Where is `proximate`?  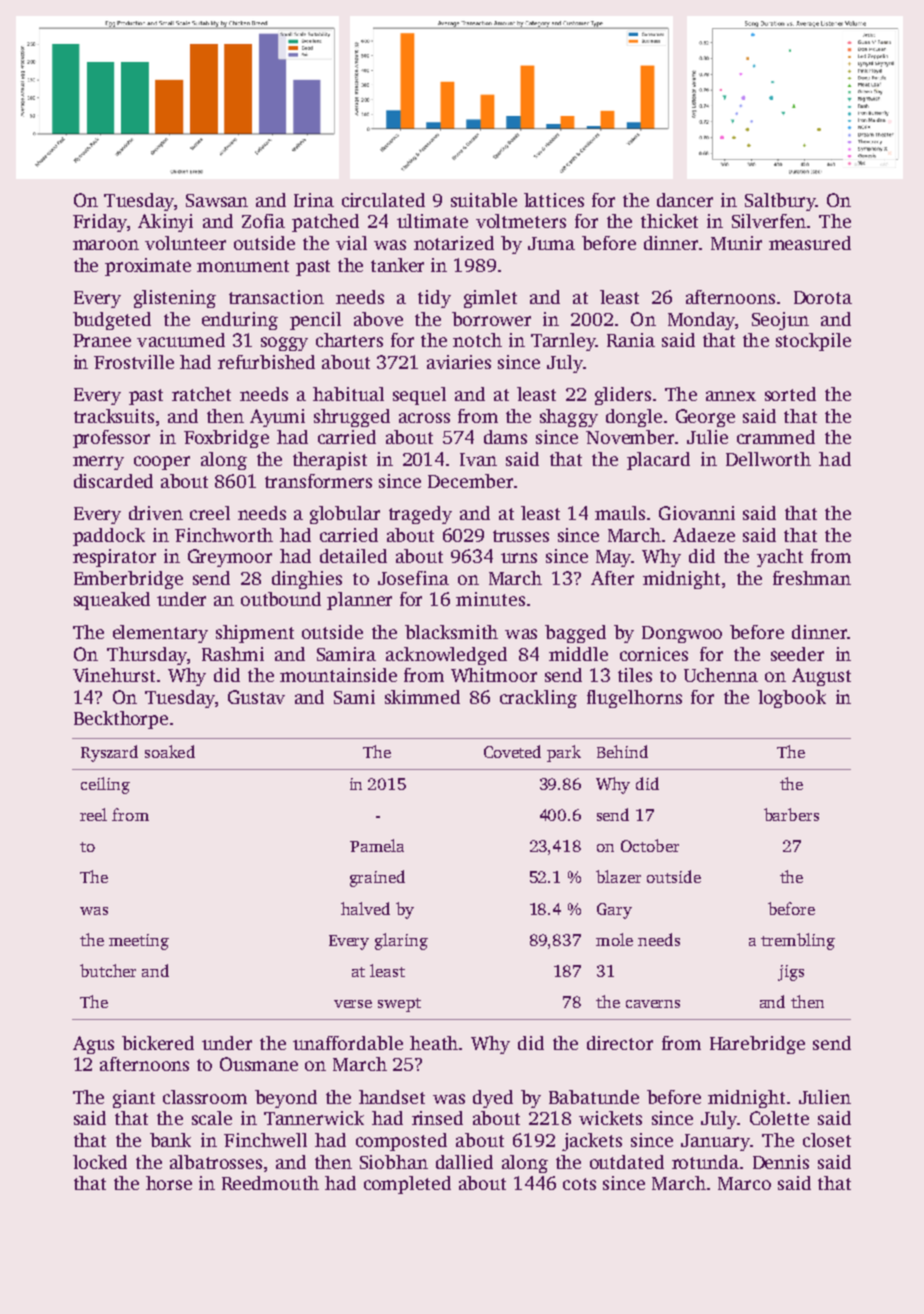
proximate is located at coordinates (148, 267).
